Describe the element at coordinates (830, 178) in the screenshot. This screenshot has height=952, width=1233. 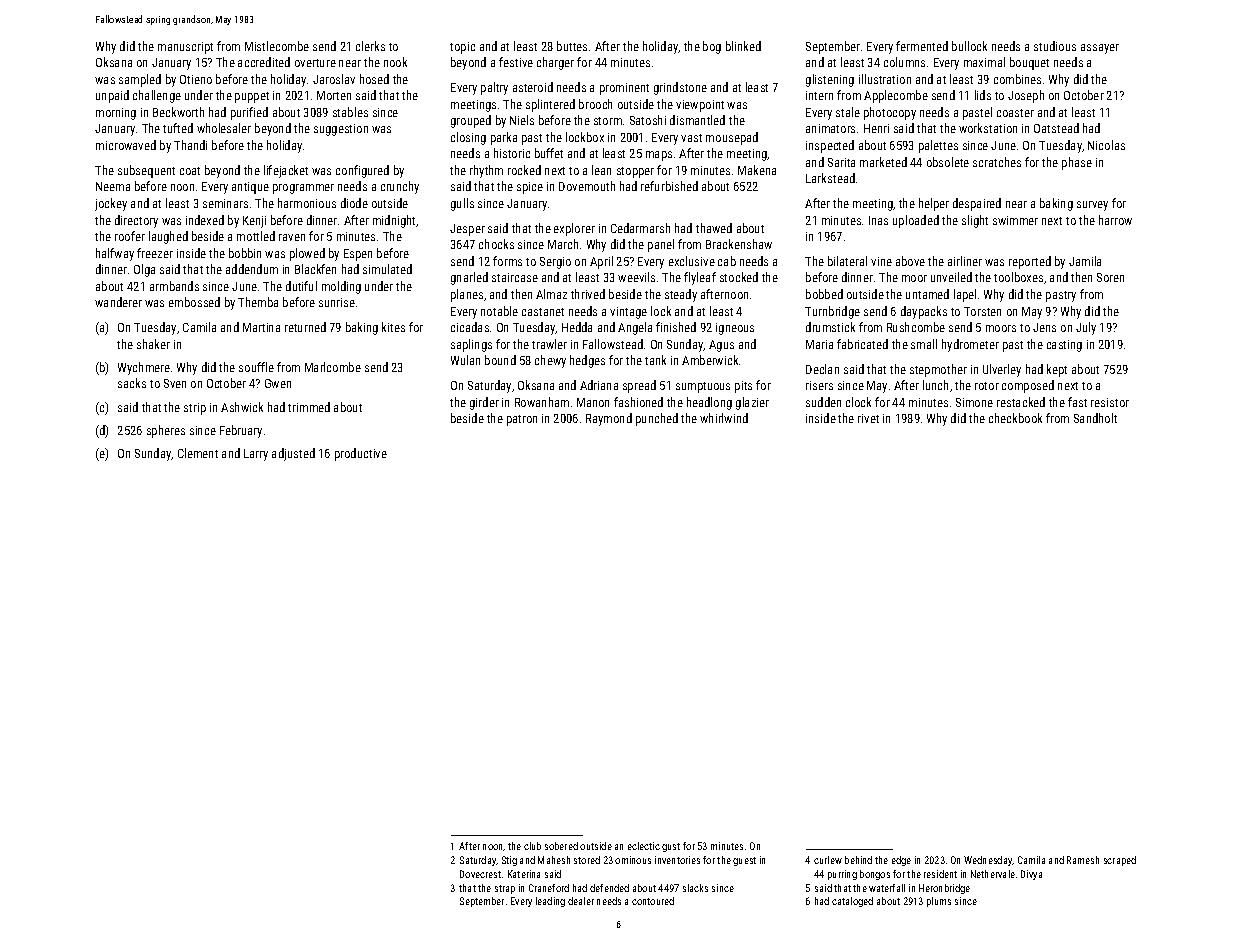
I see `Larkstead` at that location.
